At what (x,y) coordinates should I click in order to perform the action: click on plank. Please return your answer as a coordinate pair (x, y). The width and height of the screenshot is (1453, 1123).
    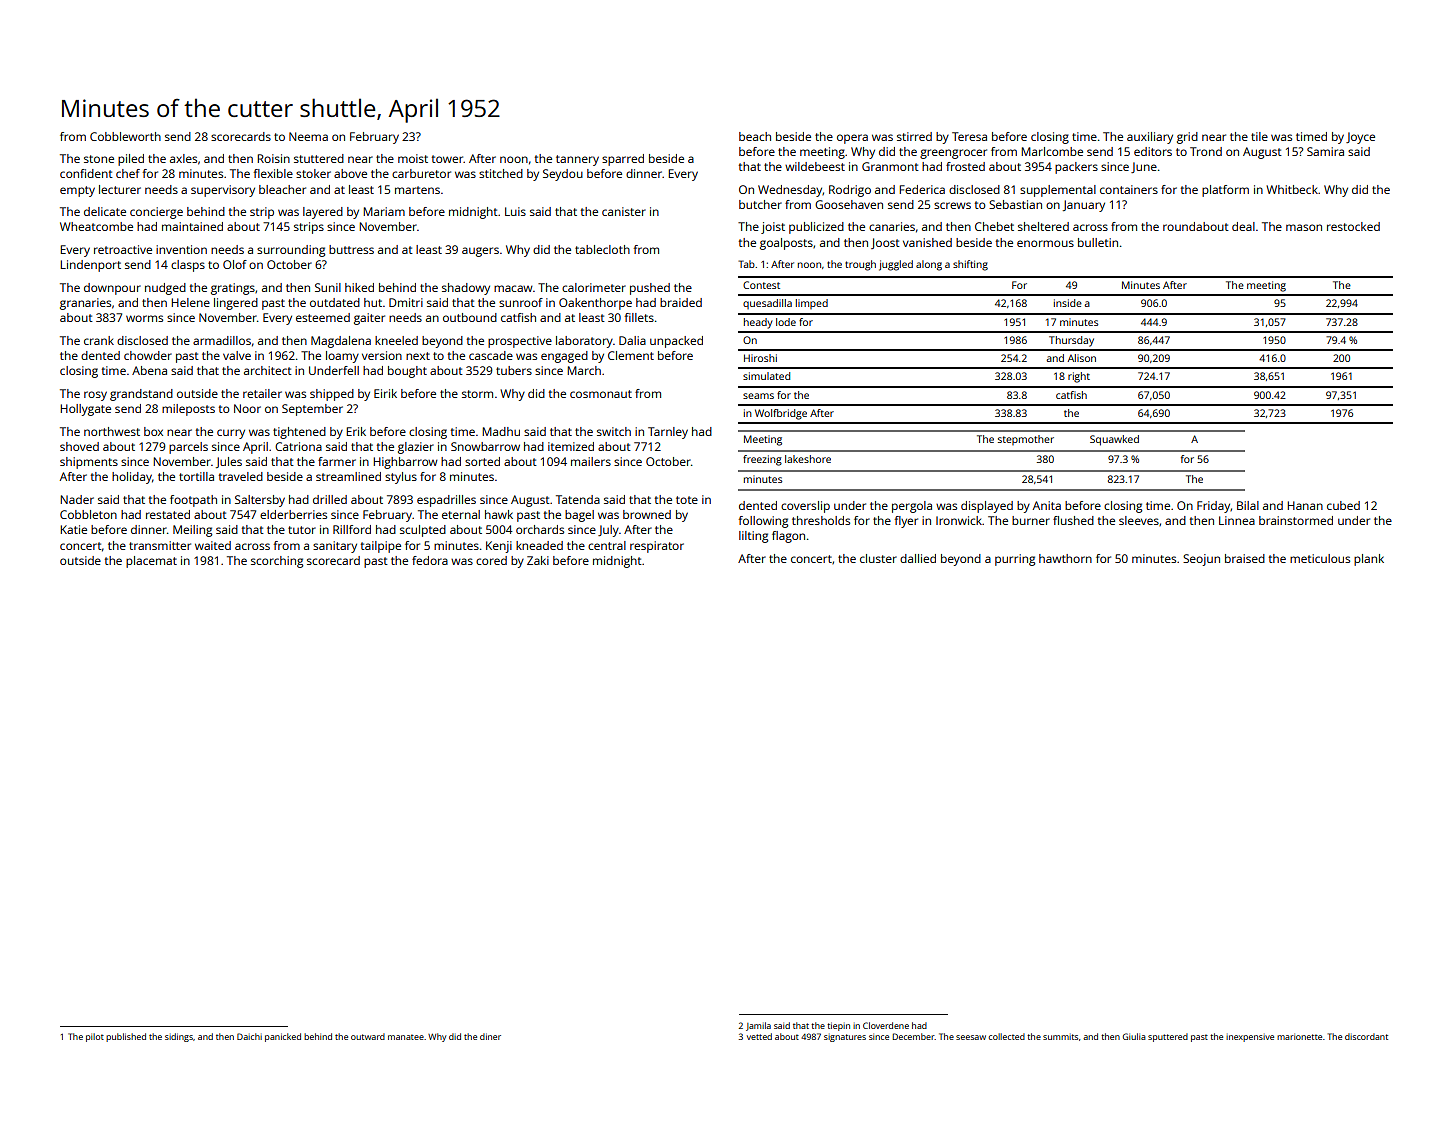
    Looking at the image, I should click on (1369, 560).
